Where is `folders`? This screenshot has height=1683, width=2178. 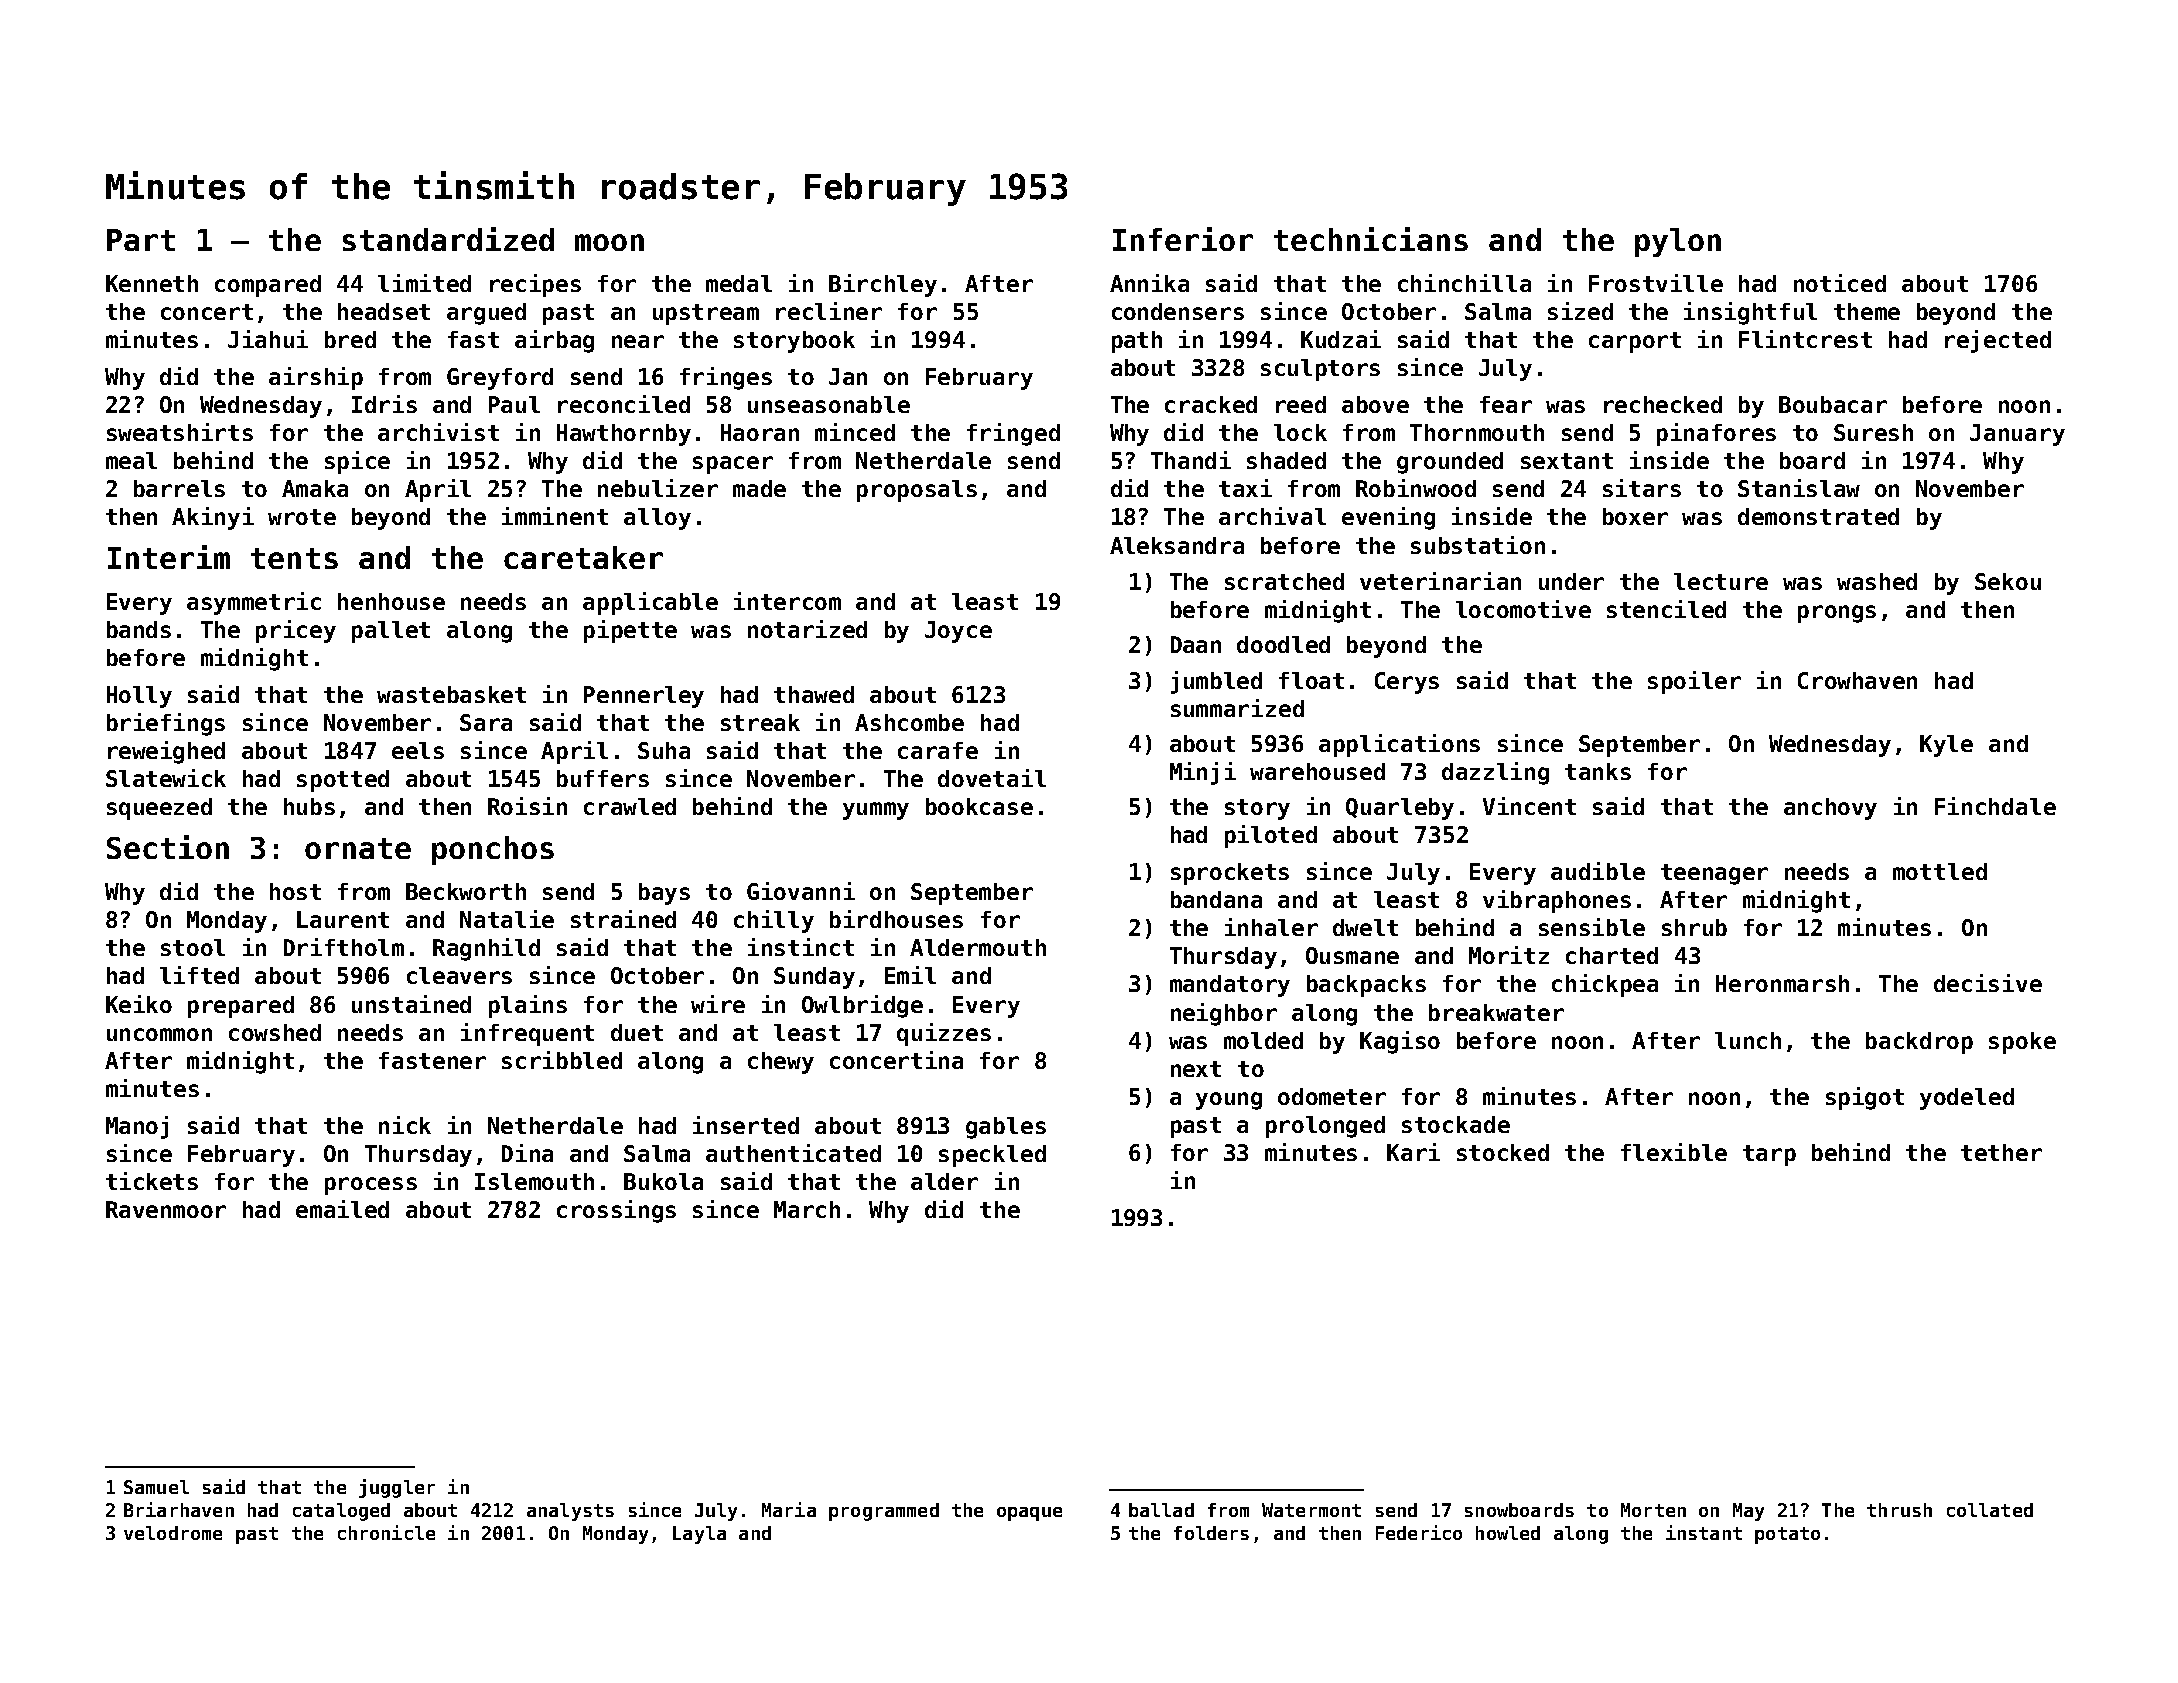
folders is located at coordinates (1211, 1533).
